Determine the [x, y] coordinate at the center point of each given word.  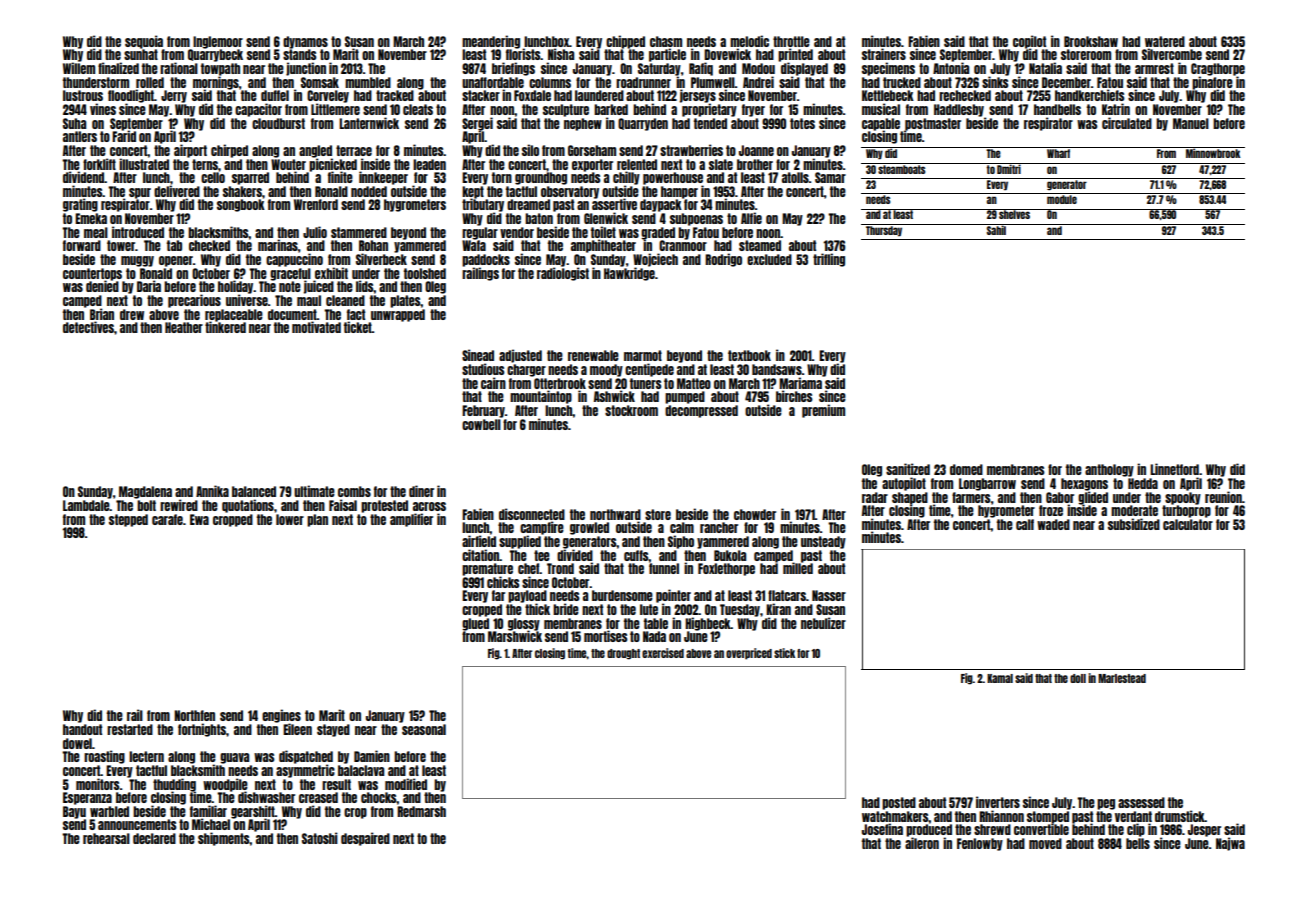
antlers [80, 136]
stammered [359, 232]
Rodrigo [723, 260]
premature [487, 569]
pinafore [1212, 83]
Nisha [561, 54]
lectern [146, 756]
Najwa [1230, 844]
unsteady [823, 542]
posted [899, 803]
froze [1051, 510]
